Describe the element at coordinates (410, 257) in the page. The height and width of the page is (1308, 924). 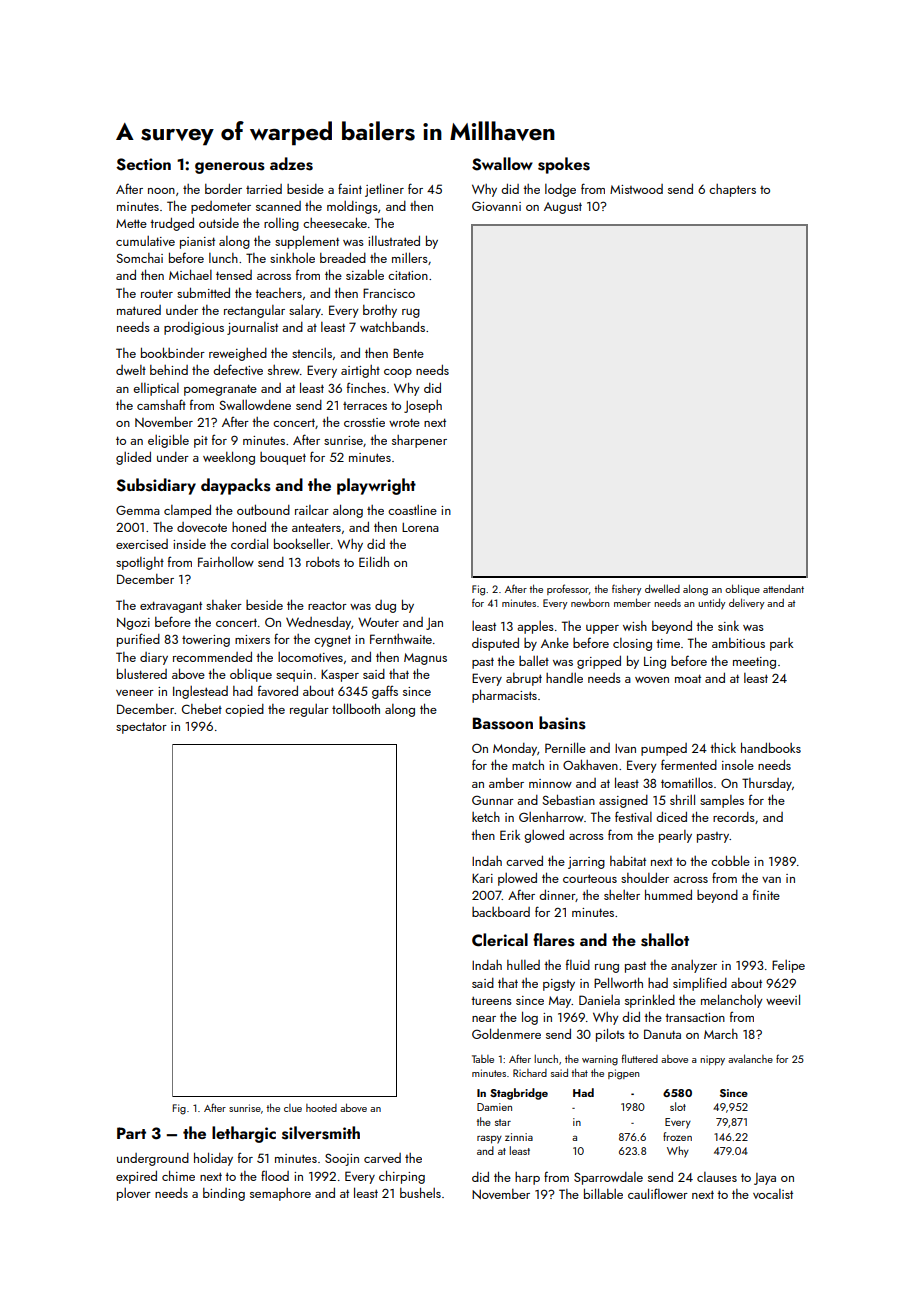
I see `millers` at that location.
